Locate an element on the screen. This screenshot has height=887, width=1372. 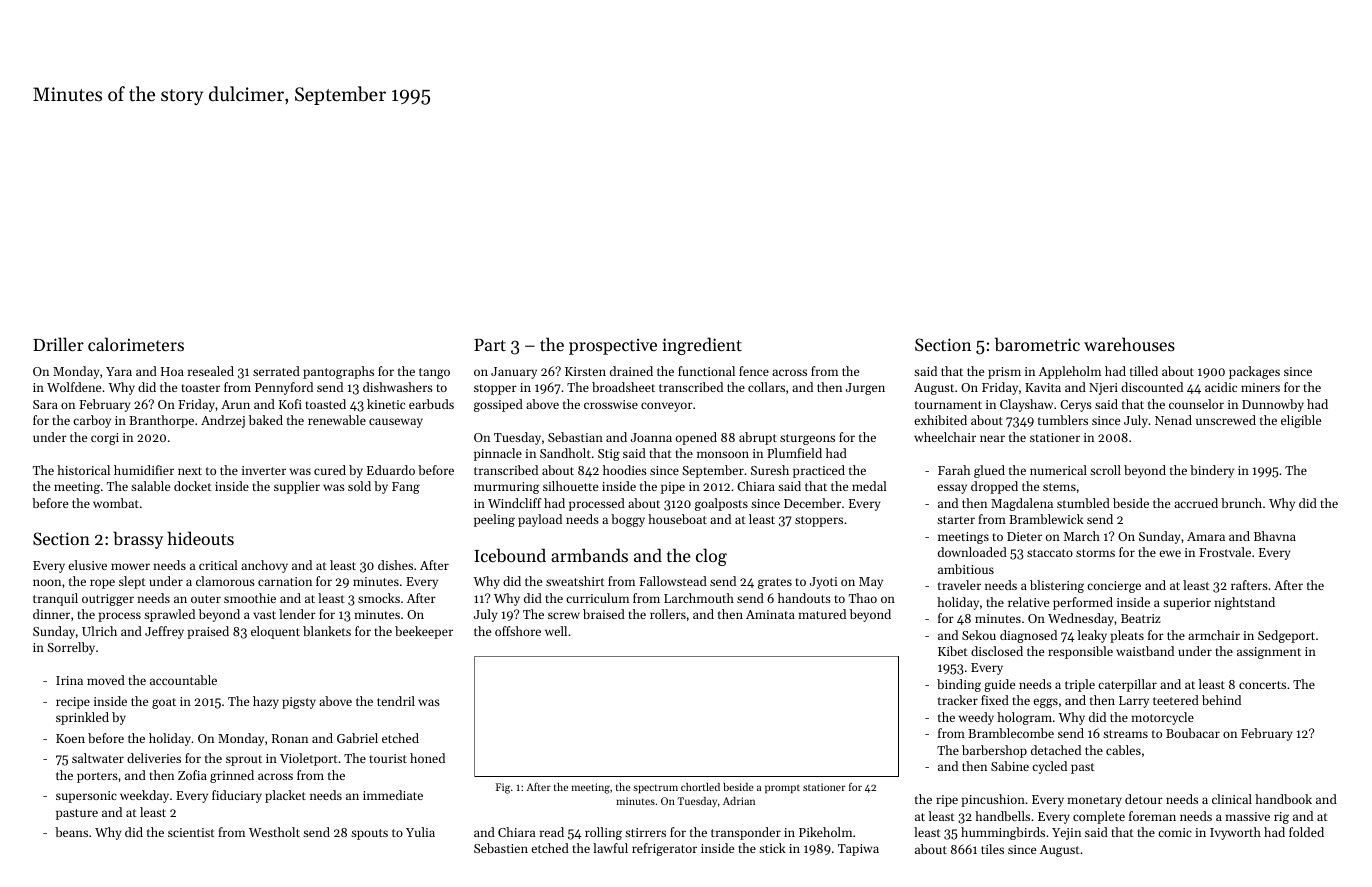
Nenad is located at coordinates (1173, 420).
